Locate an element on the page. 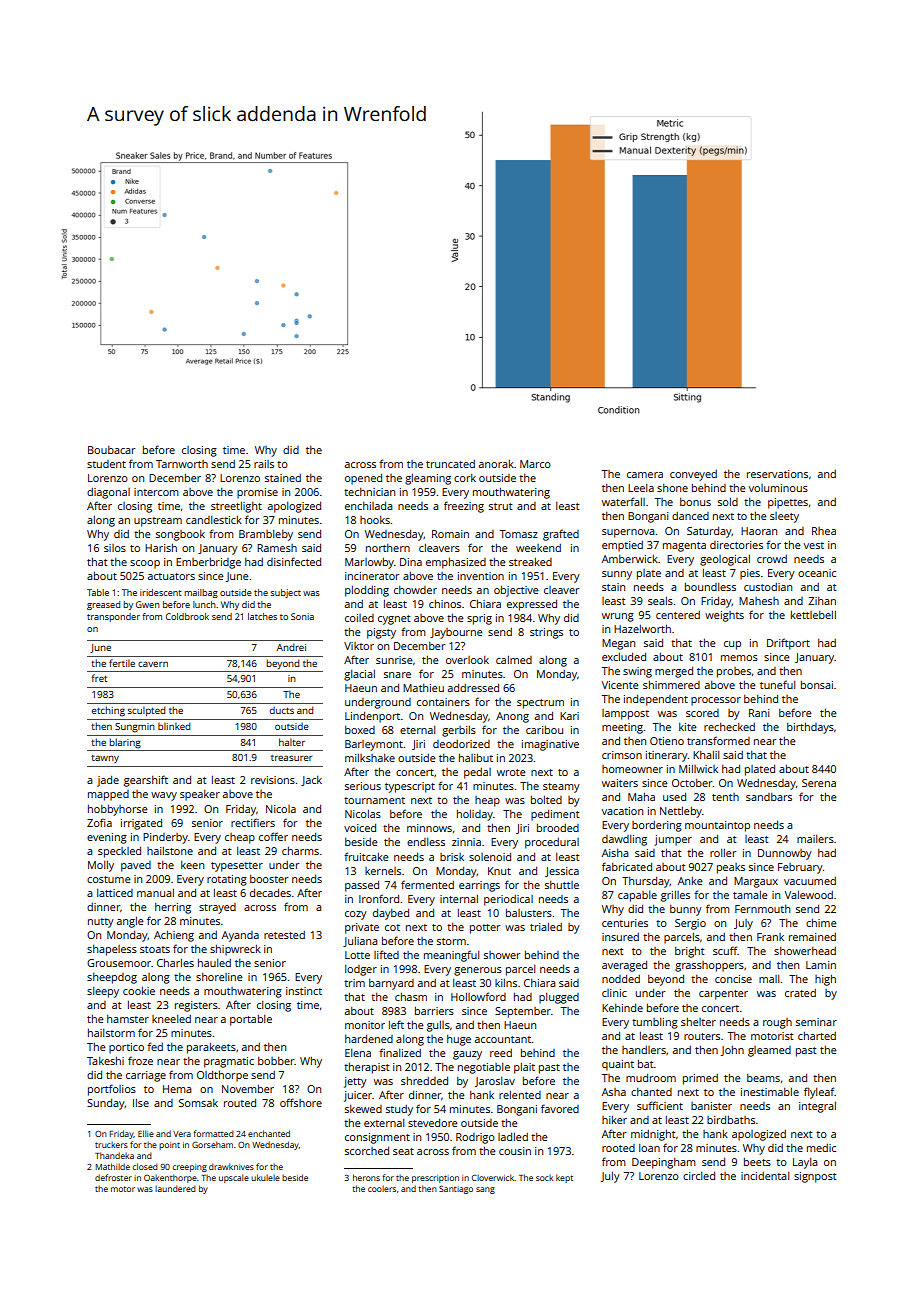  ukulele is located at coordinates (265, 1177).
